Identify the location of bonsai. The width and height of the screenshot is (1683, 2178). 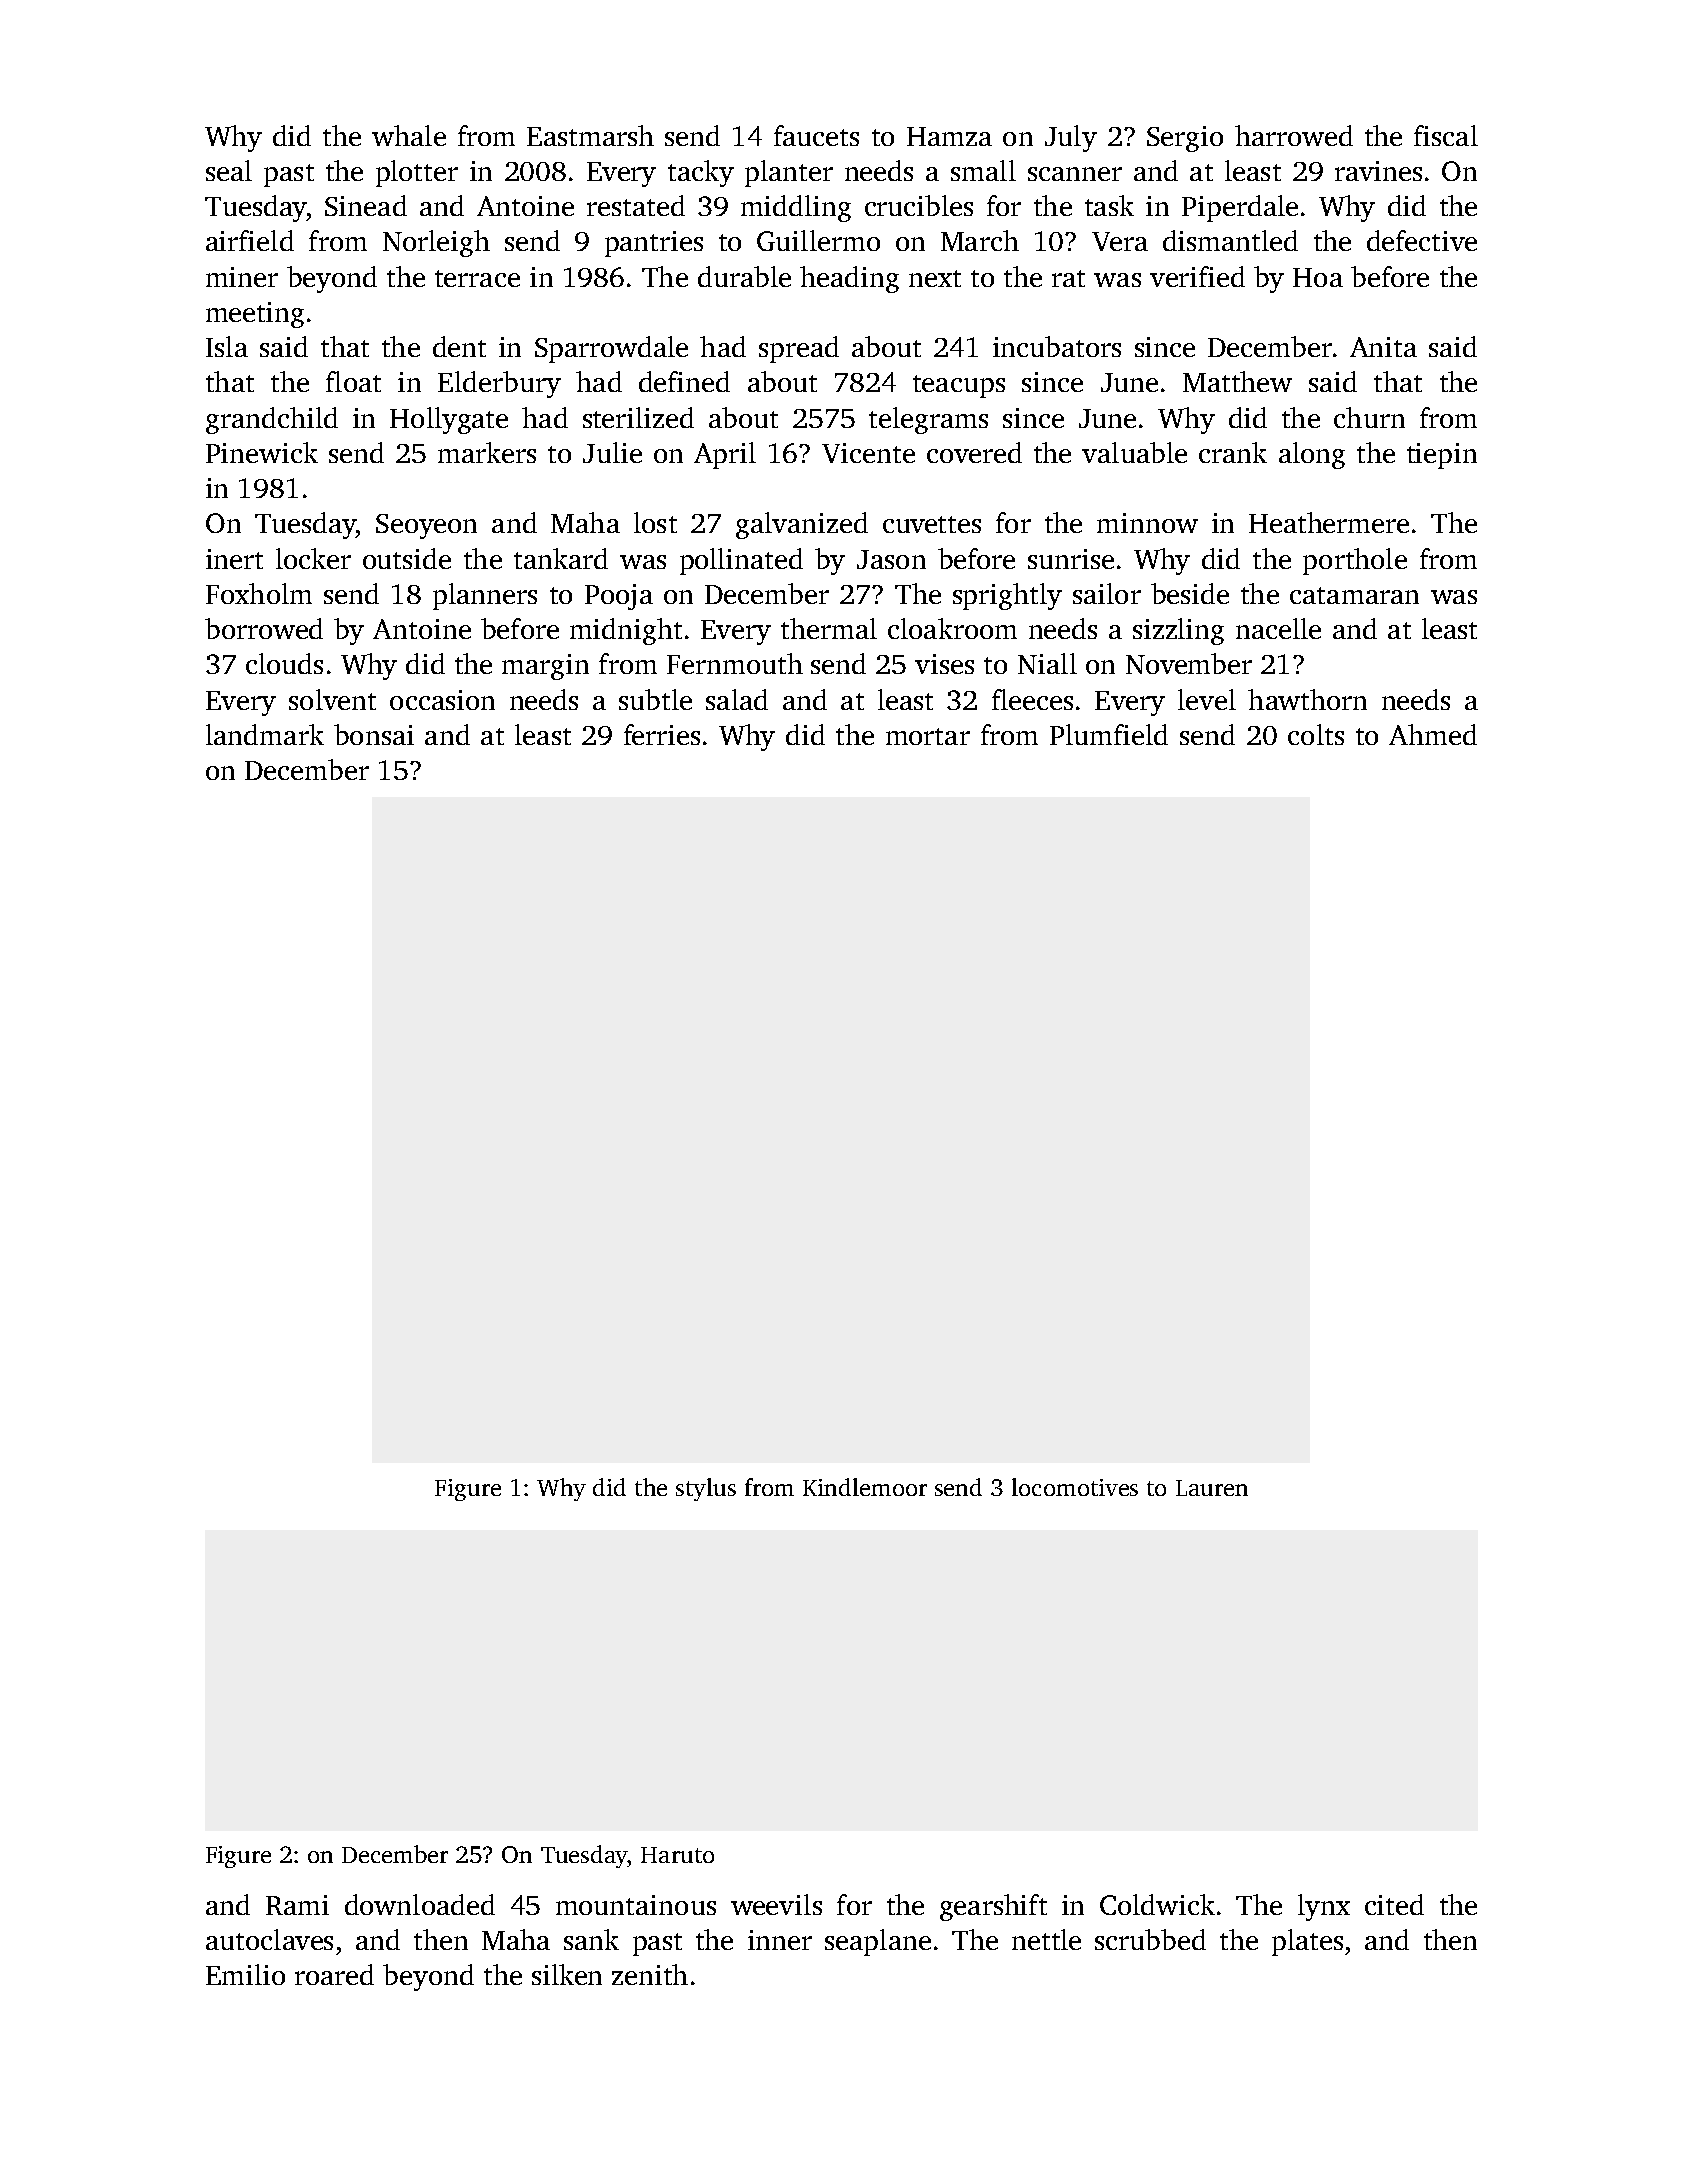
(374, 734).
